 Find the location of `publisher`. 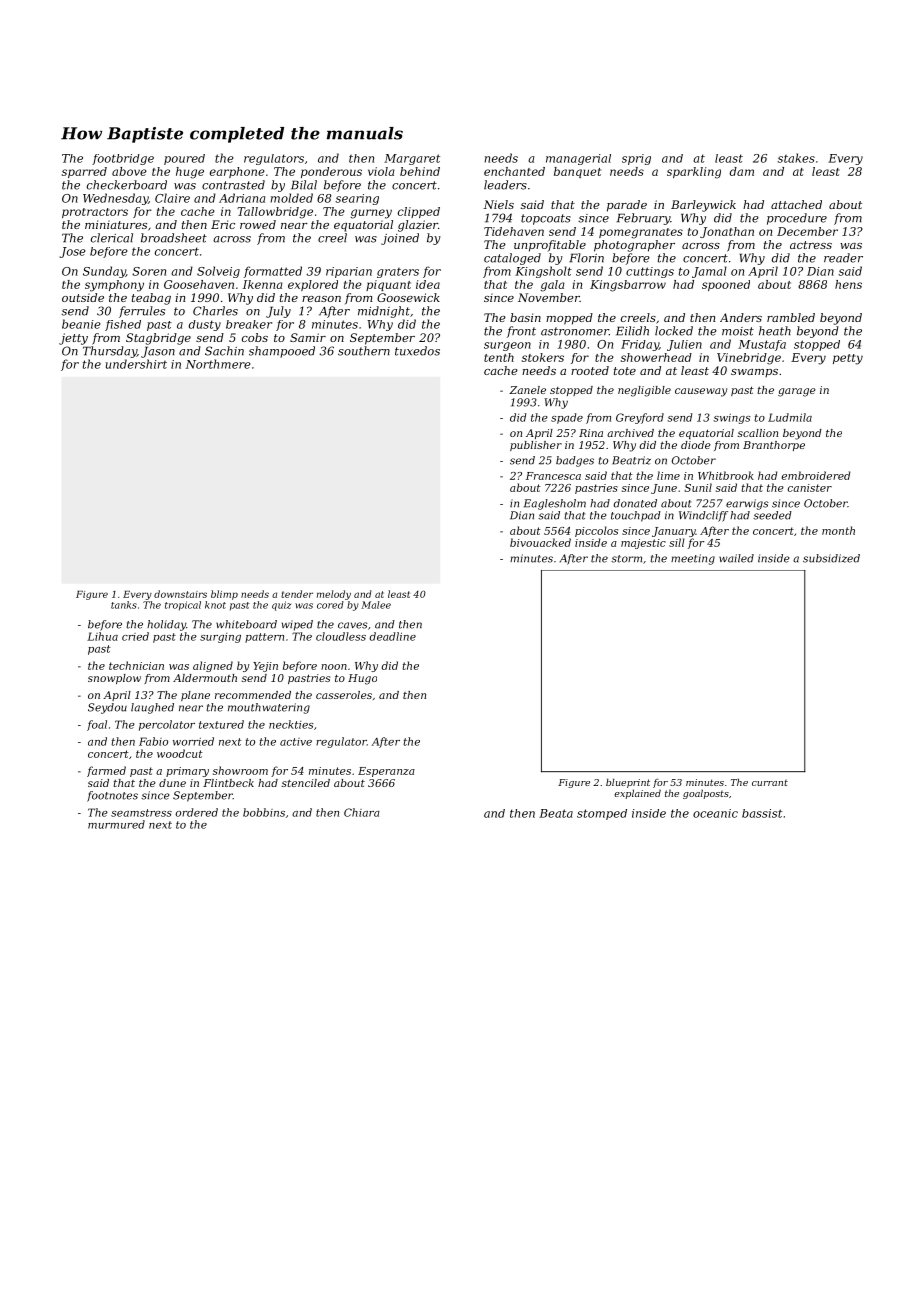

publisher is located at coordinates (536, 446).
